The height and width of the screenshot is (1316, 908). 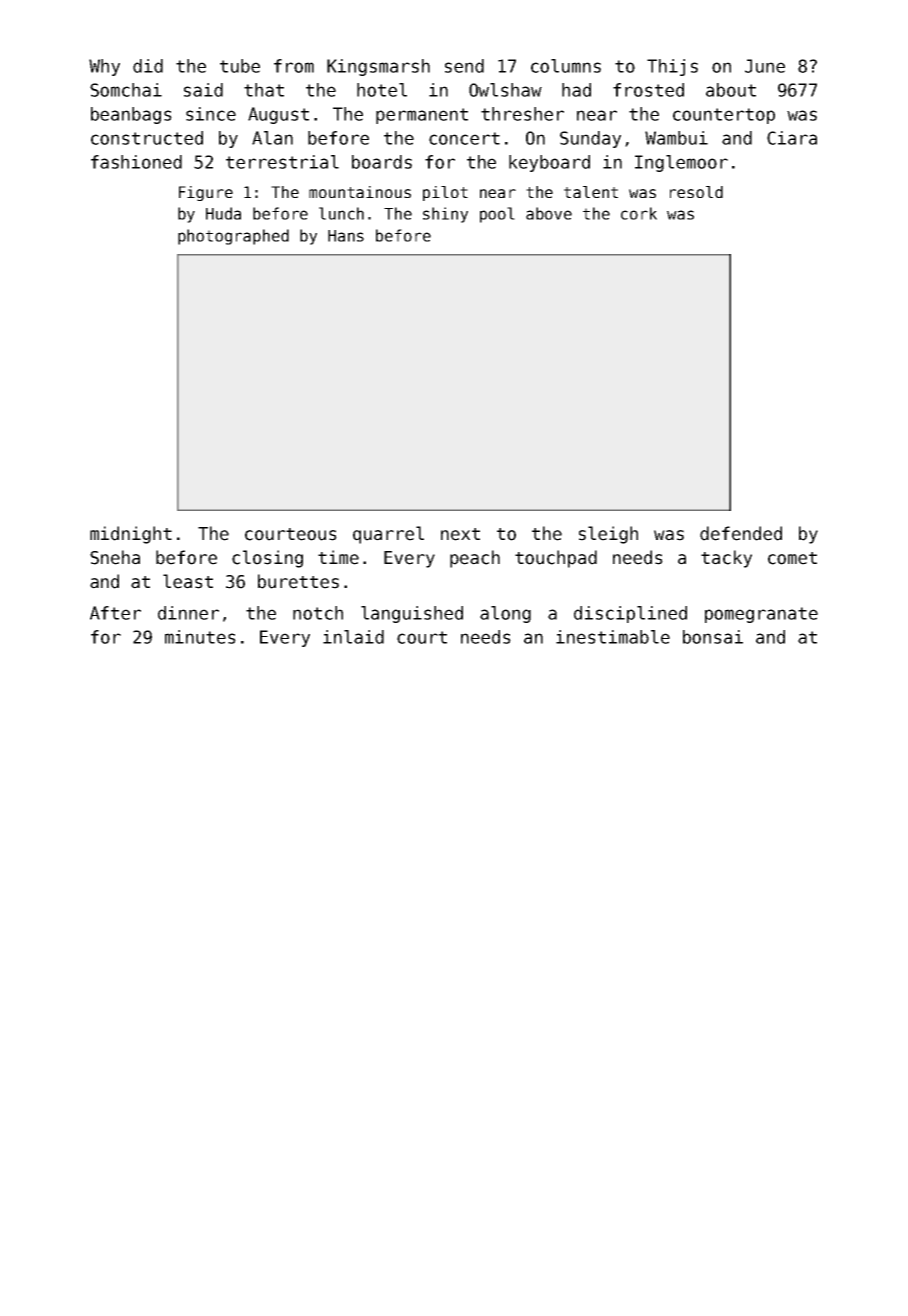 I want to click on next, so click(x=460, y=534).
